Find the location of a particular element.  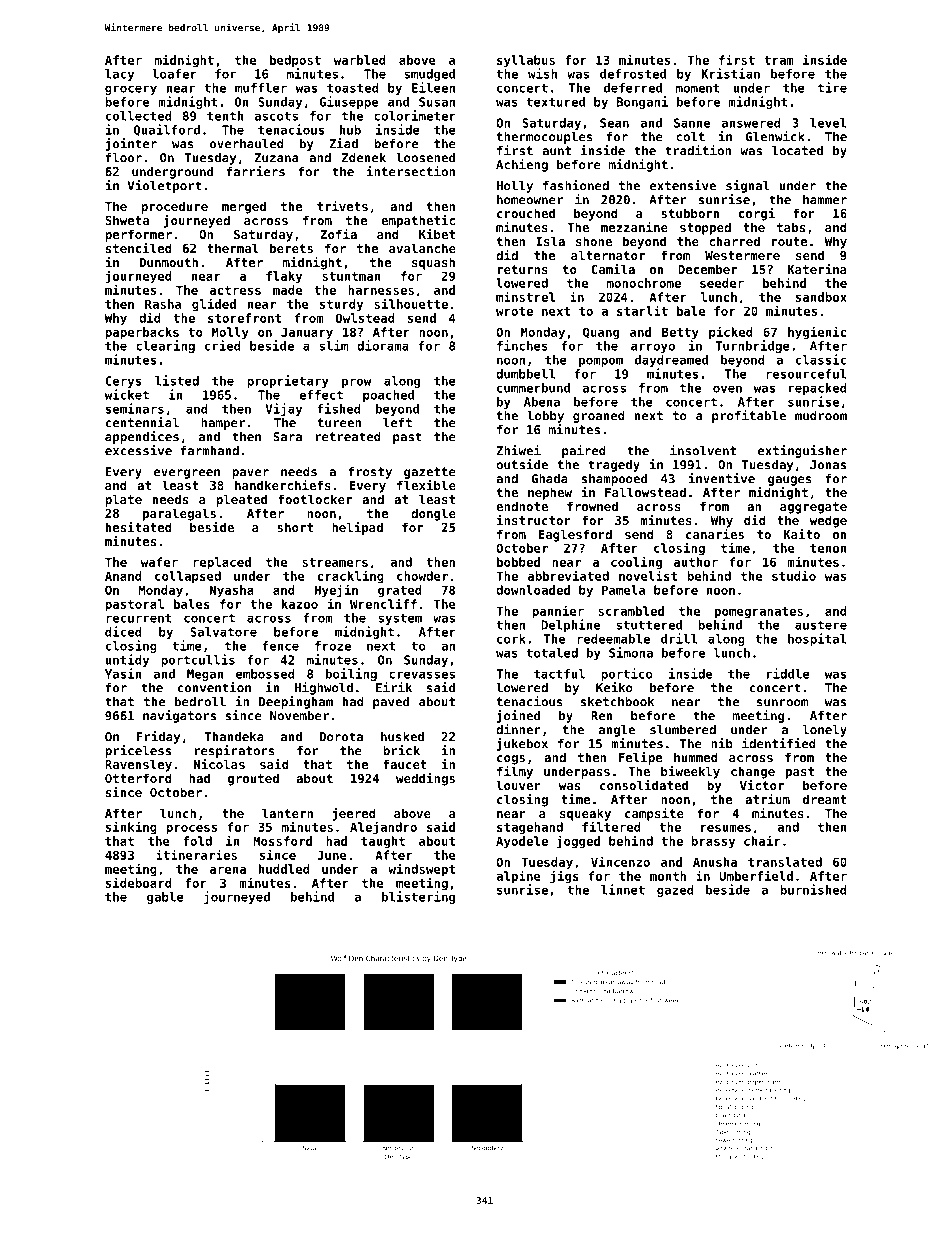

resumes is located at coordinates (726, 828).
